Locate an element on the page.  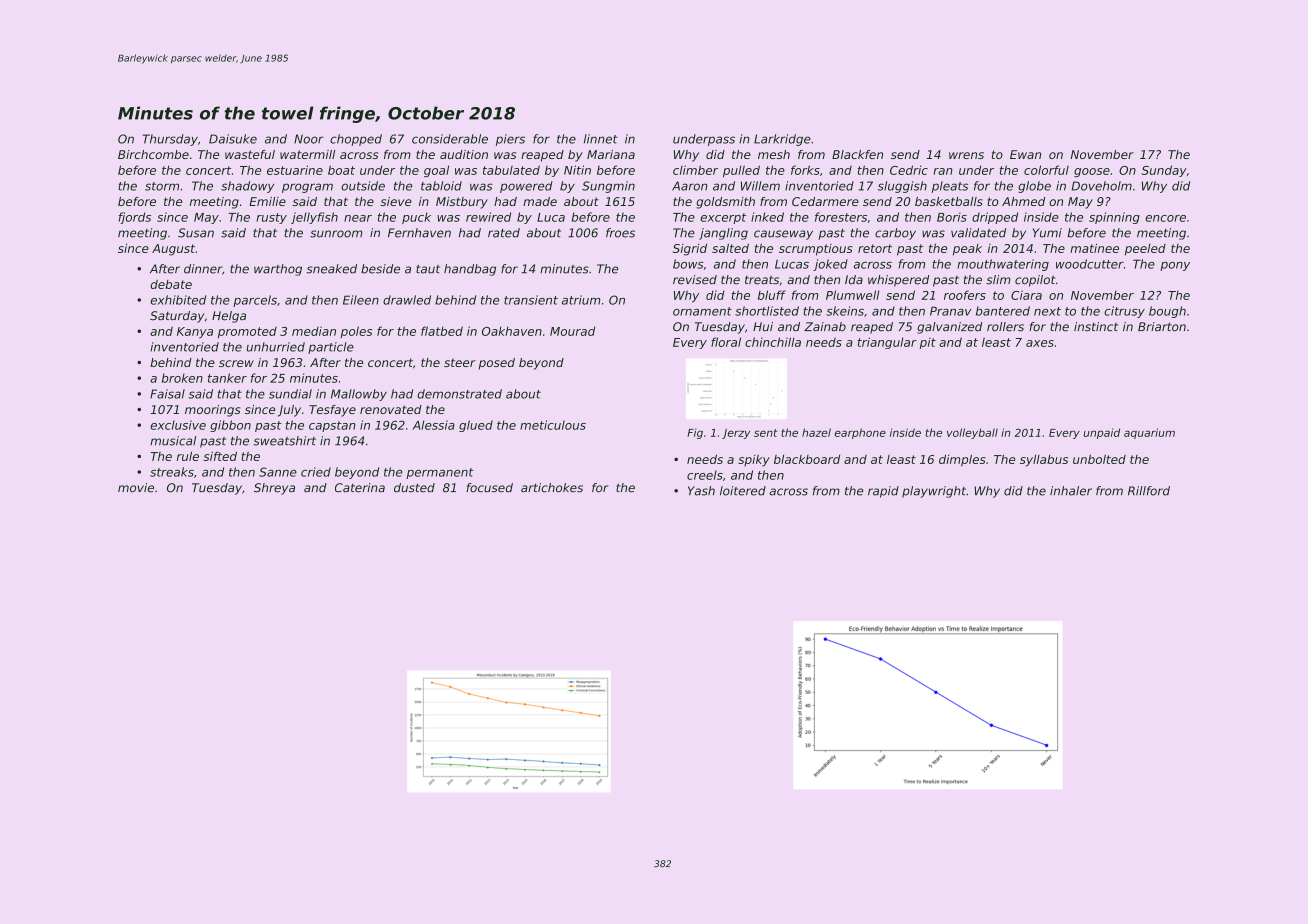
instinct is located at coordinates (1096, 327).
